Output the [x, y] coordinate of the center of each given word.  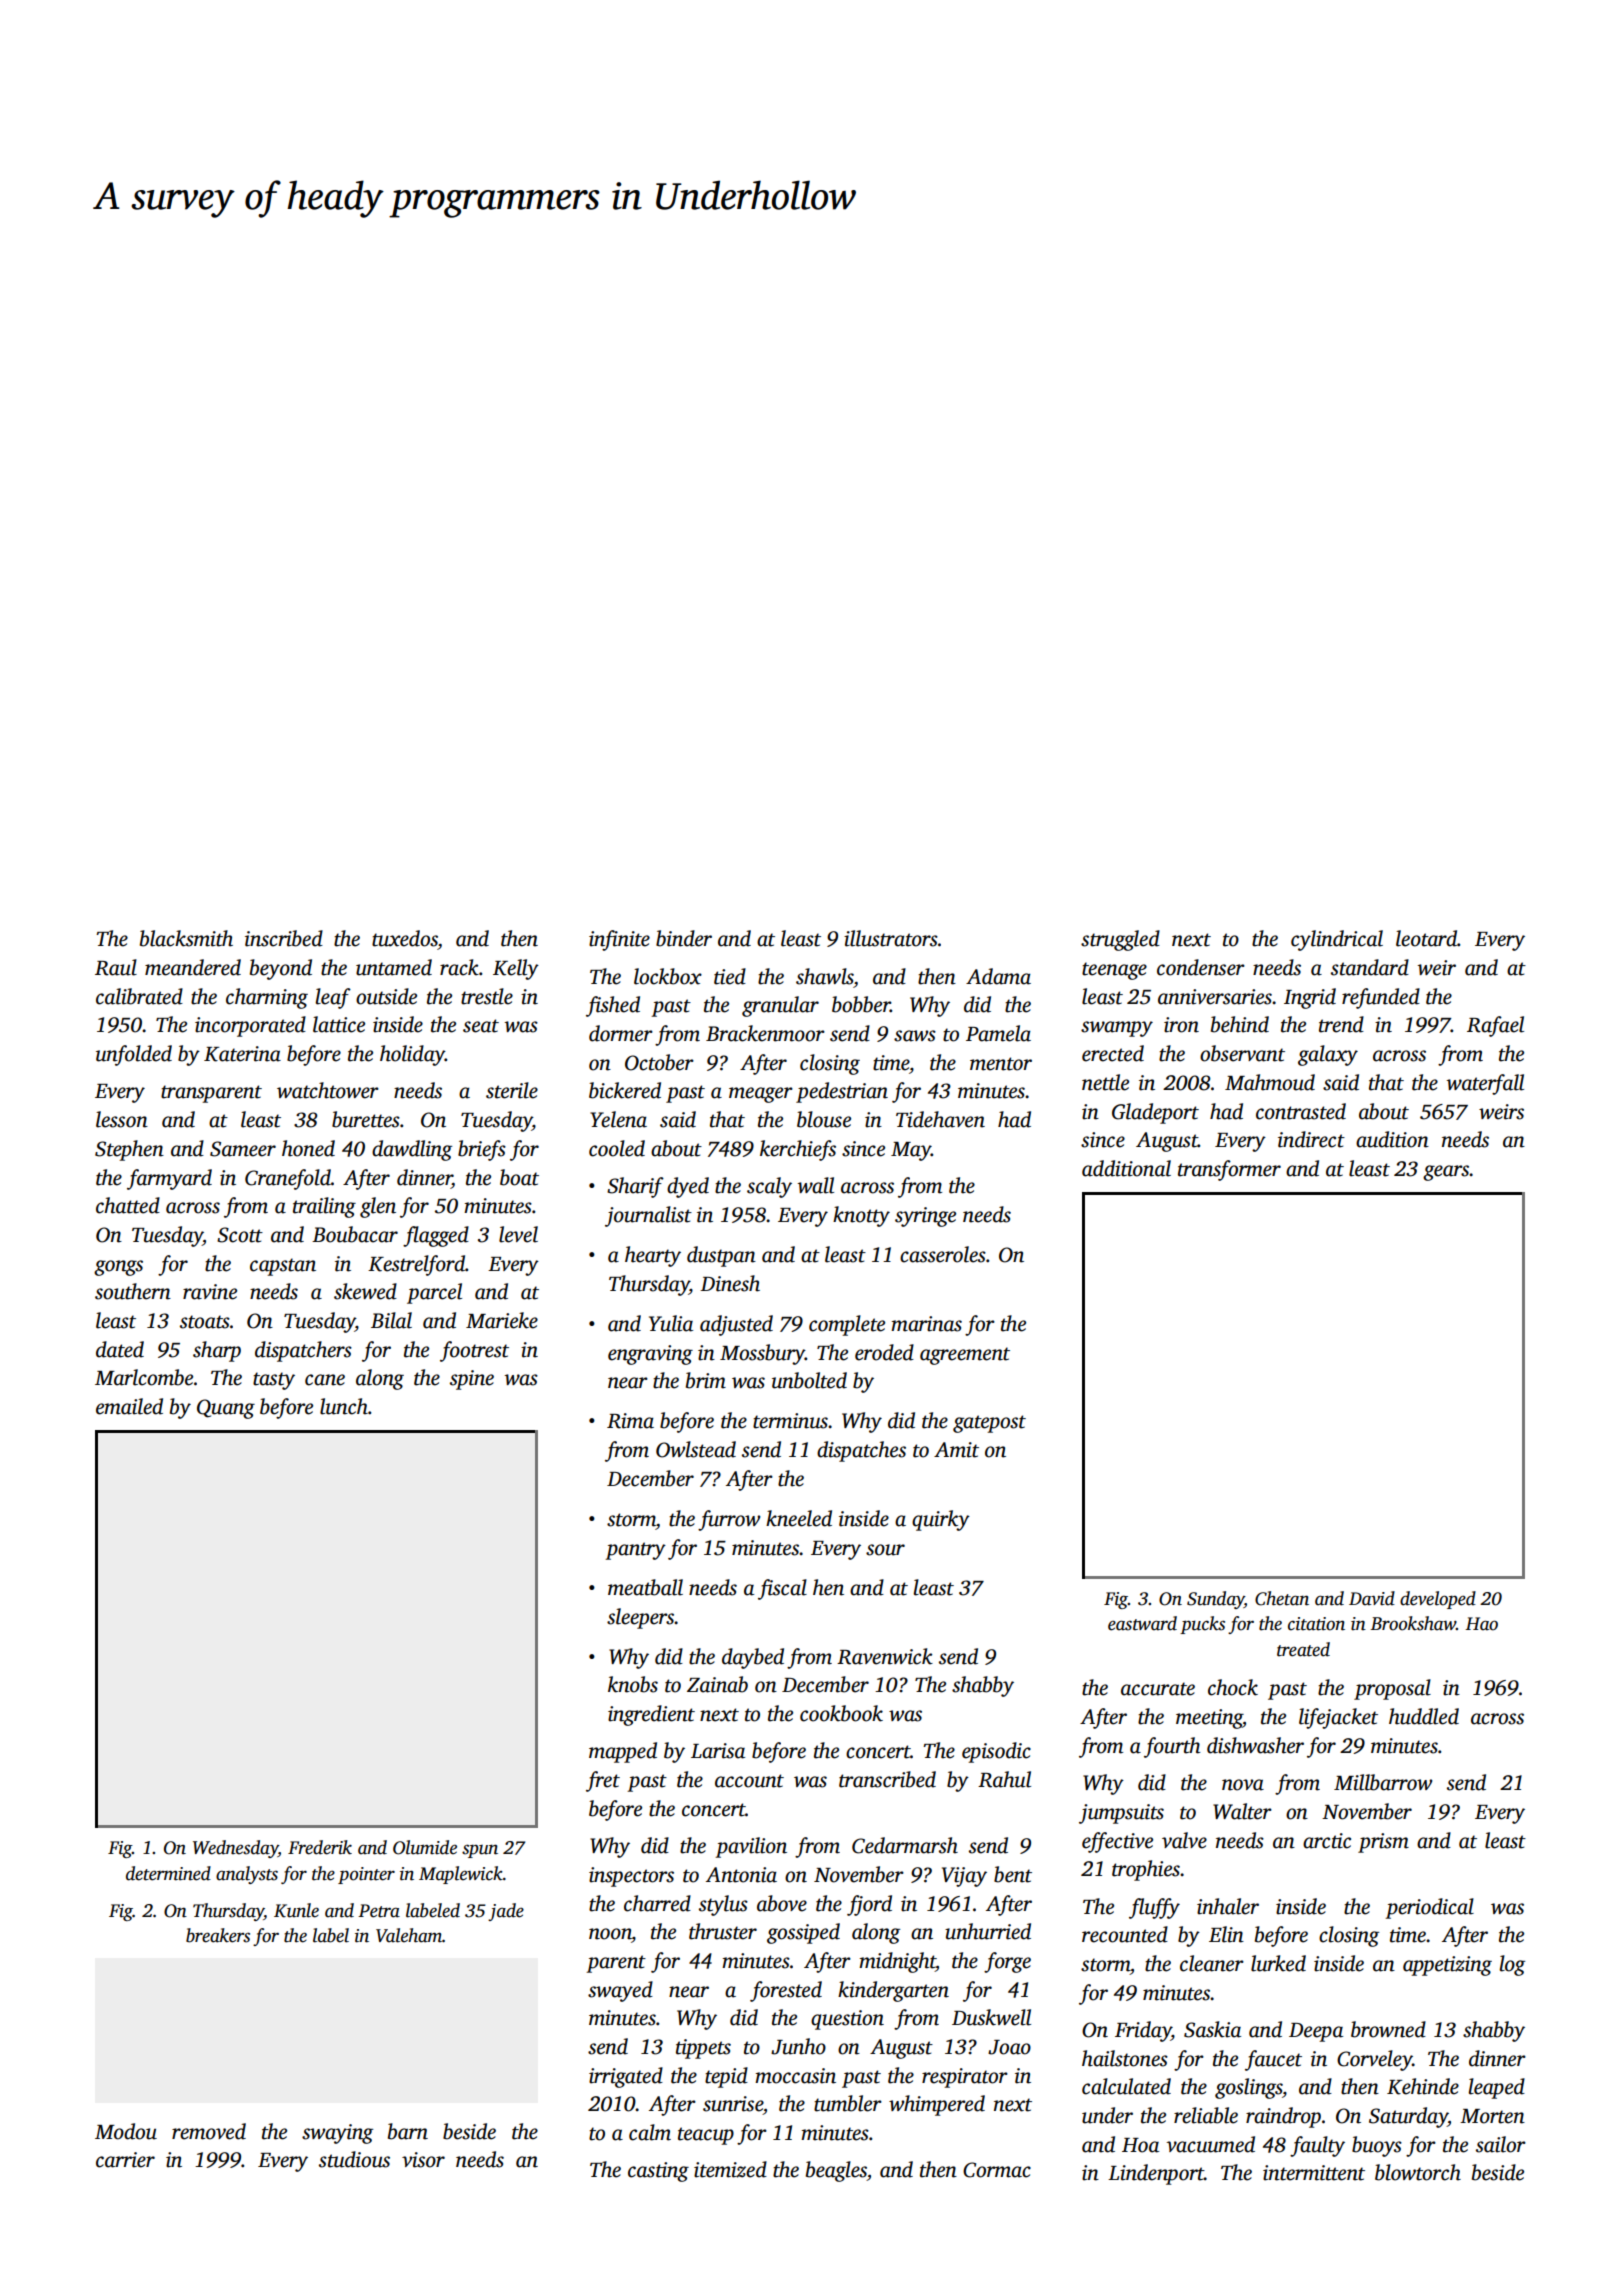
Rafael [1495, 1026]
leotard [1426, 938]
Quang [226, 1409]
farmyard [169, 1179]
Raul [116, 967]
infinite [619, 940]
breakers [218, 1935]
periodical [1429, 1908]
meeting [1209, 1719]
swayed [620, 1991]
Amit [956, 1450]
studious [354, 2159]
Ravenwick [885, 1656]
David [1372, 1598]
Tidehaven [940, 1119]
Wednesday [235, 1849]
